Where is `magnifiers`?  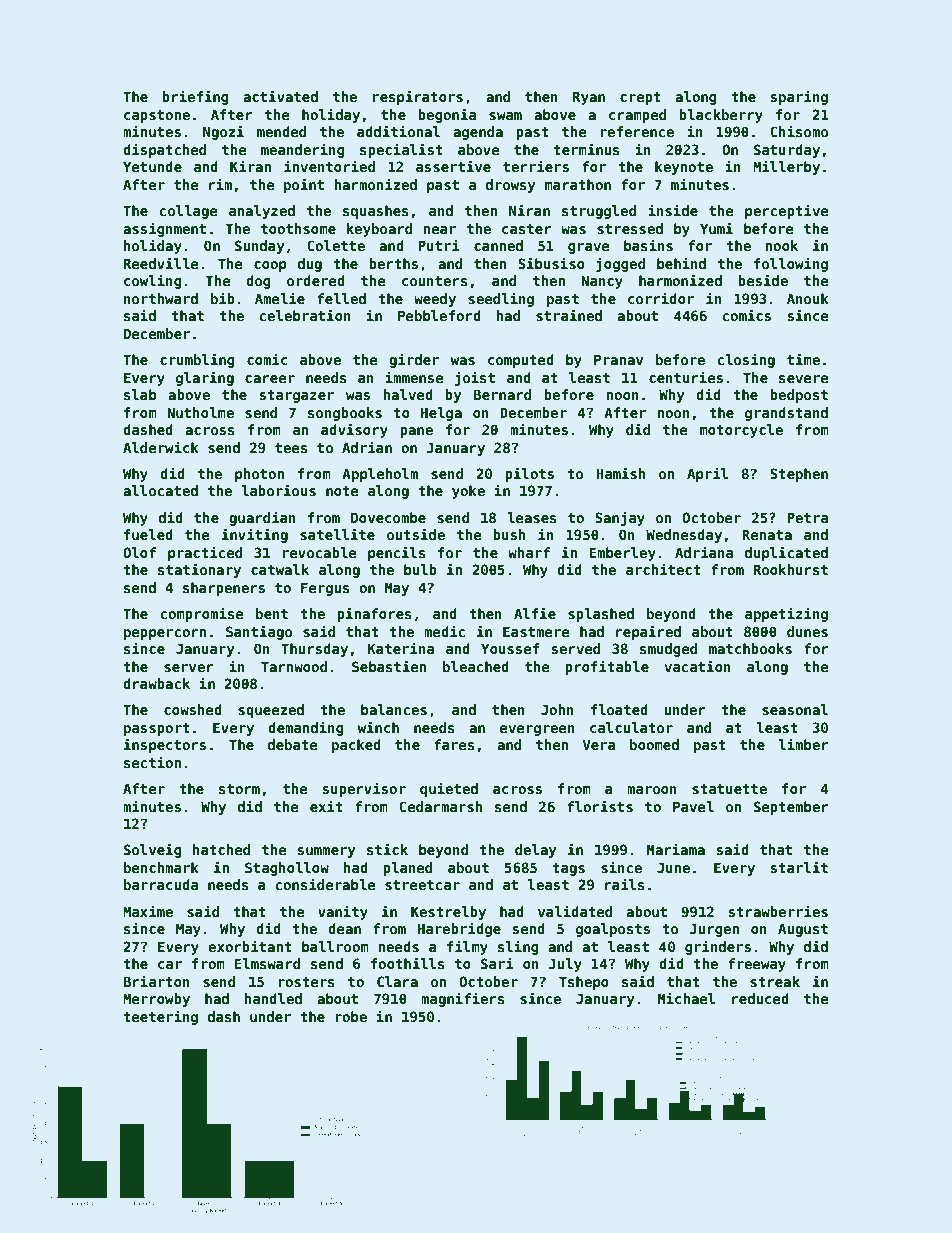 magnifiers is located at coordinates (463, 999).
